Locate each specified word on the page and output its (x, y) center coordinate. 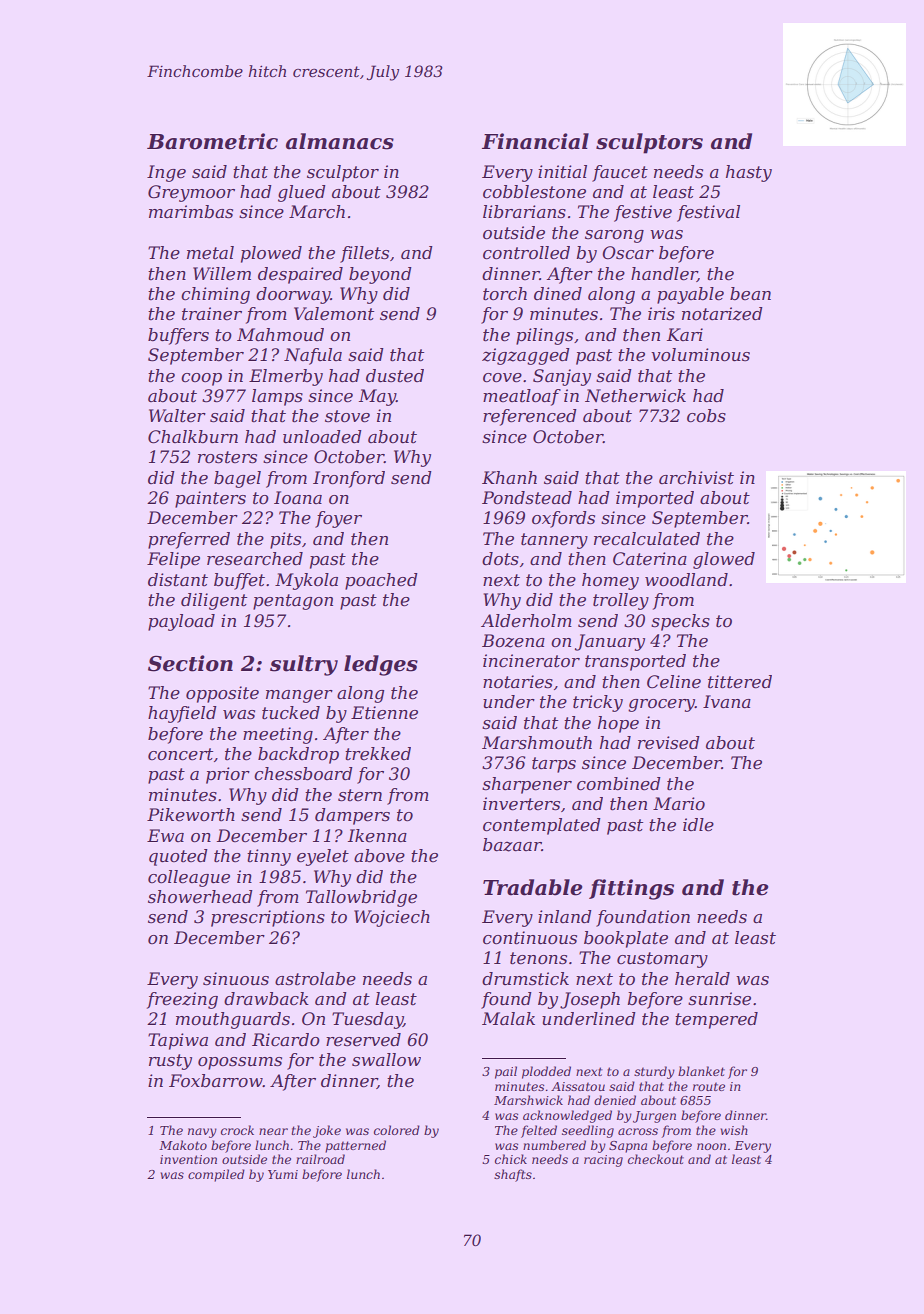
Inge (166, 173)
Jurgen (654, 1117)
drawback (266, 999)
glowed (724, 560)
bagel (237, 479)
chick (511, 1159)
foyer (338, 519)
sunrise (719, 999)
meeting (278, 735)
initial (562, 171)
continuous (530, 938)
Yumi (283, 1174)
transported (635, 662)
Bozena (513, 641)
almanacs (340, 141)
